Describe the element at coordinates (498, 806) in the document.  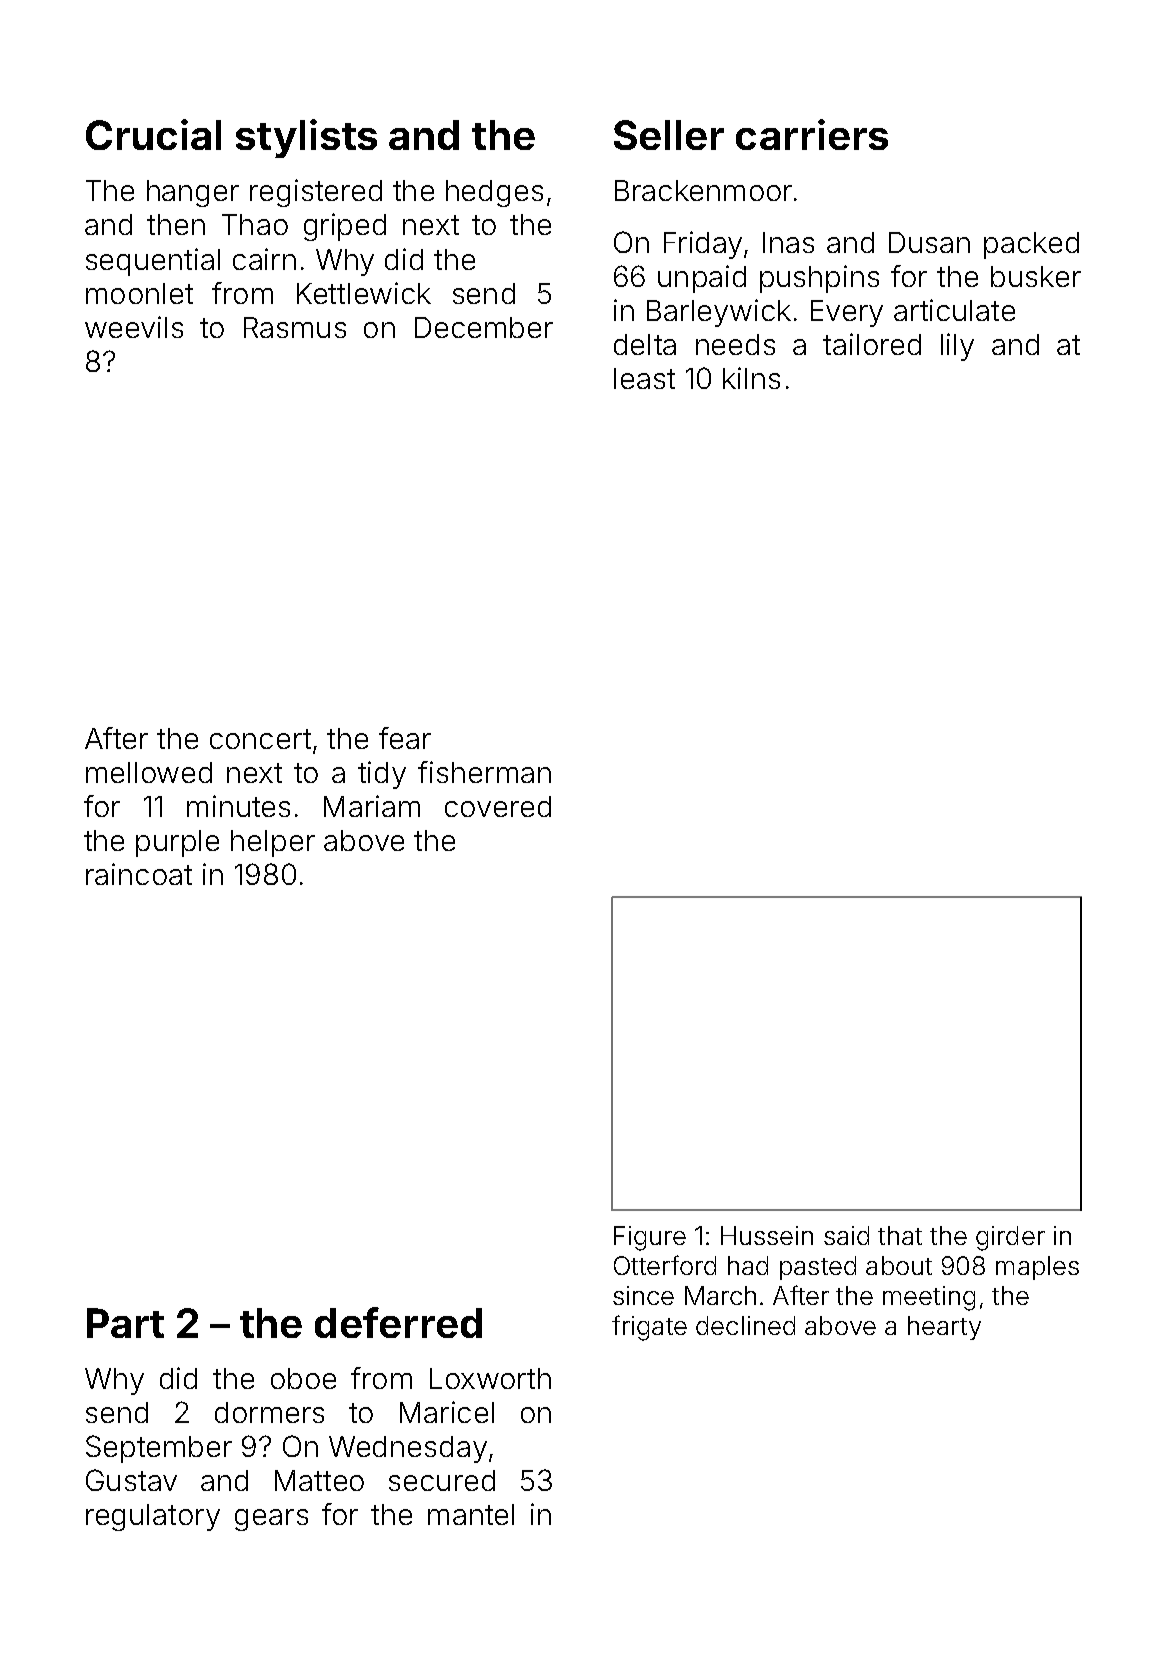
I see `covered` at that location.
